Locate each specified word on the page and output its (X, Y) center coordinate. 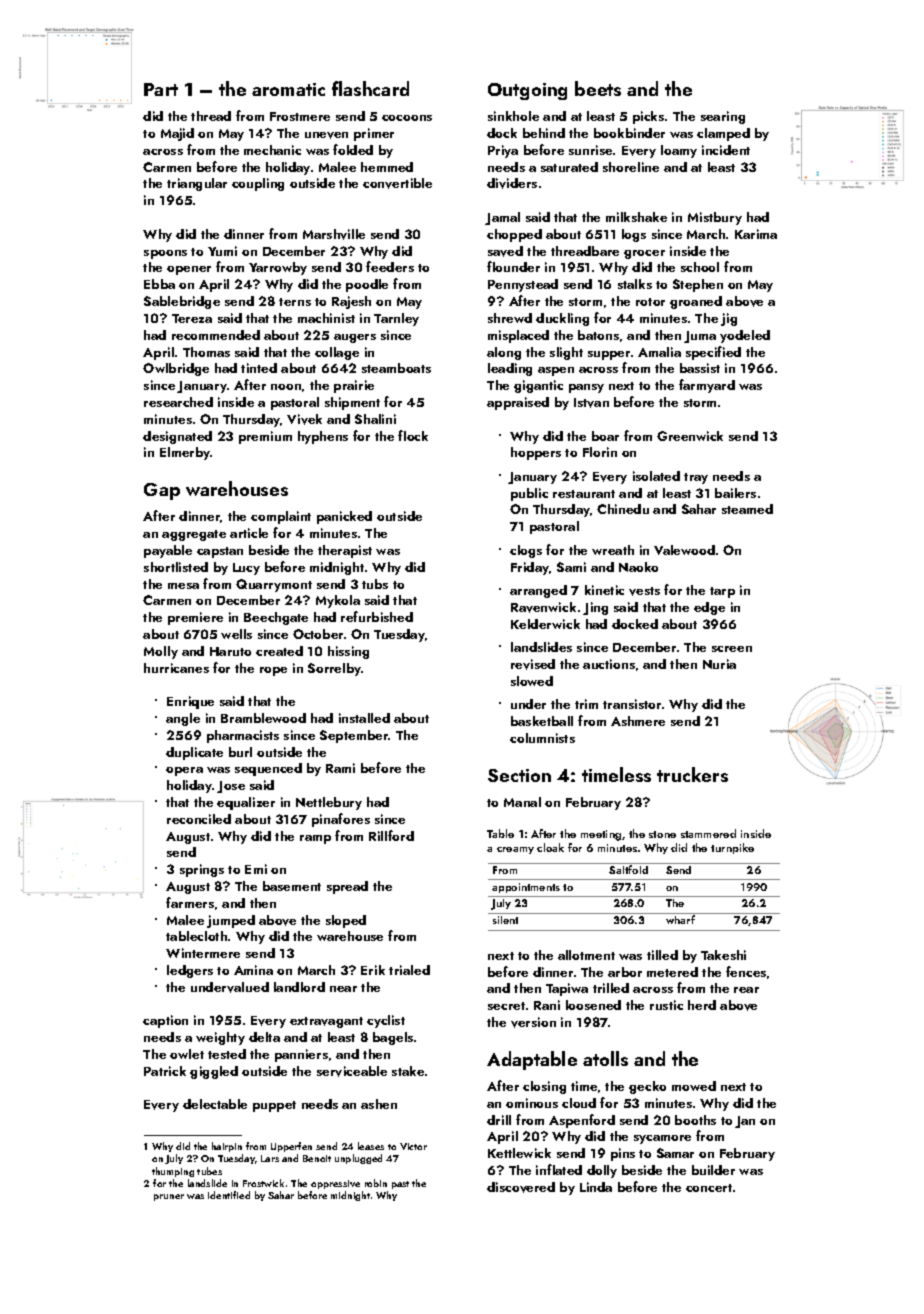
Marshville (334, 234)
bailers (735, 493)
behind (544, 133)
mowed (694, 1086)
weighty (220, 1038)
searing (723, 117)
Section (519, 775)
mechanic (272, 150)
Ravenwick (543, 607)
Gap (162, 491)
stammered (708, 833)
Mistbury (715, 218)
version (533, 1022)
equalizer (246, 803)
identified (229, 1195)
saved (505, 251)
